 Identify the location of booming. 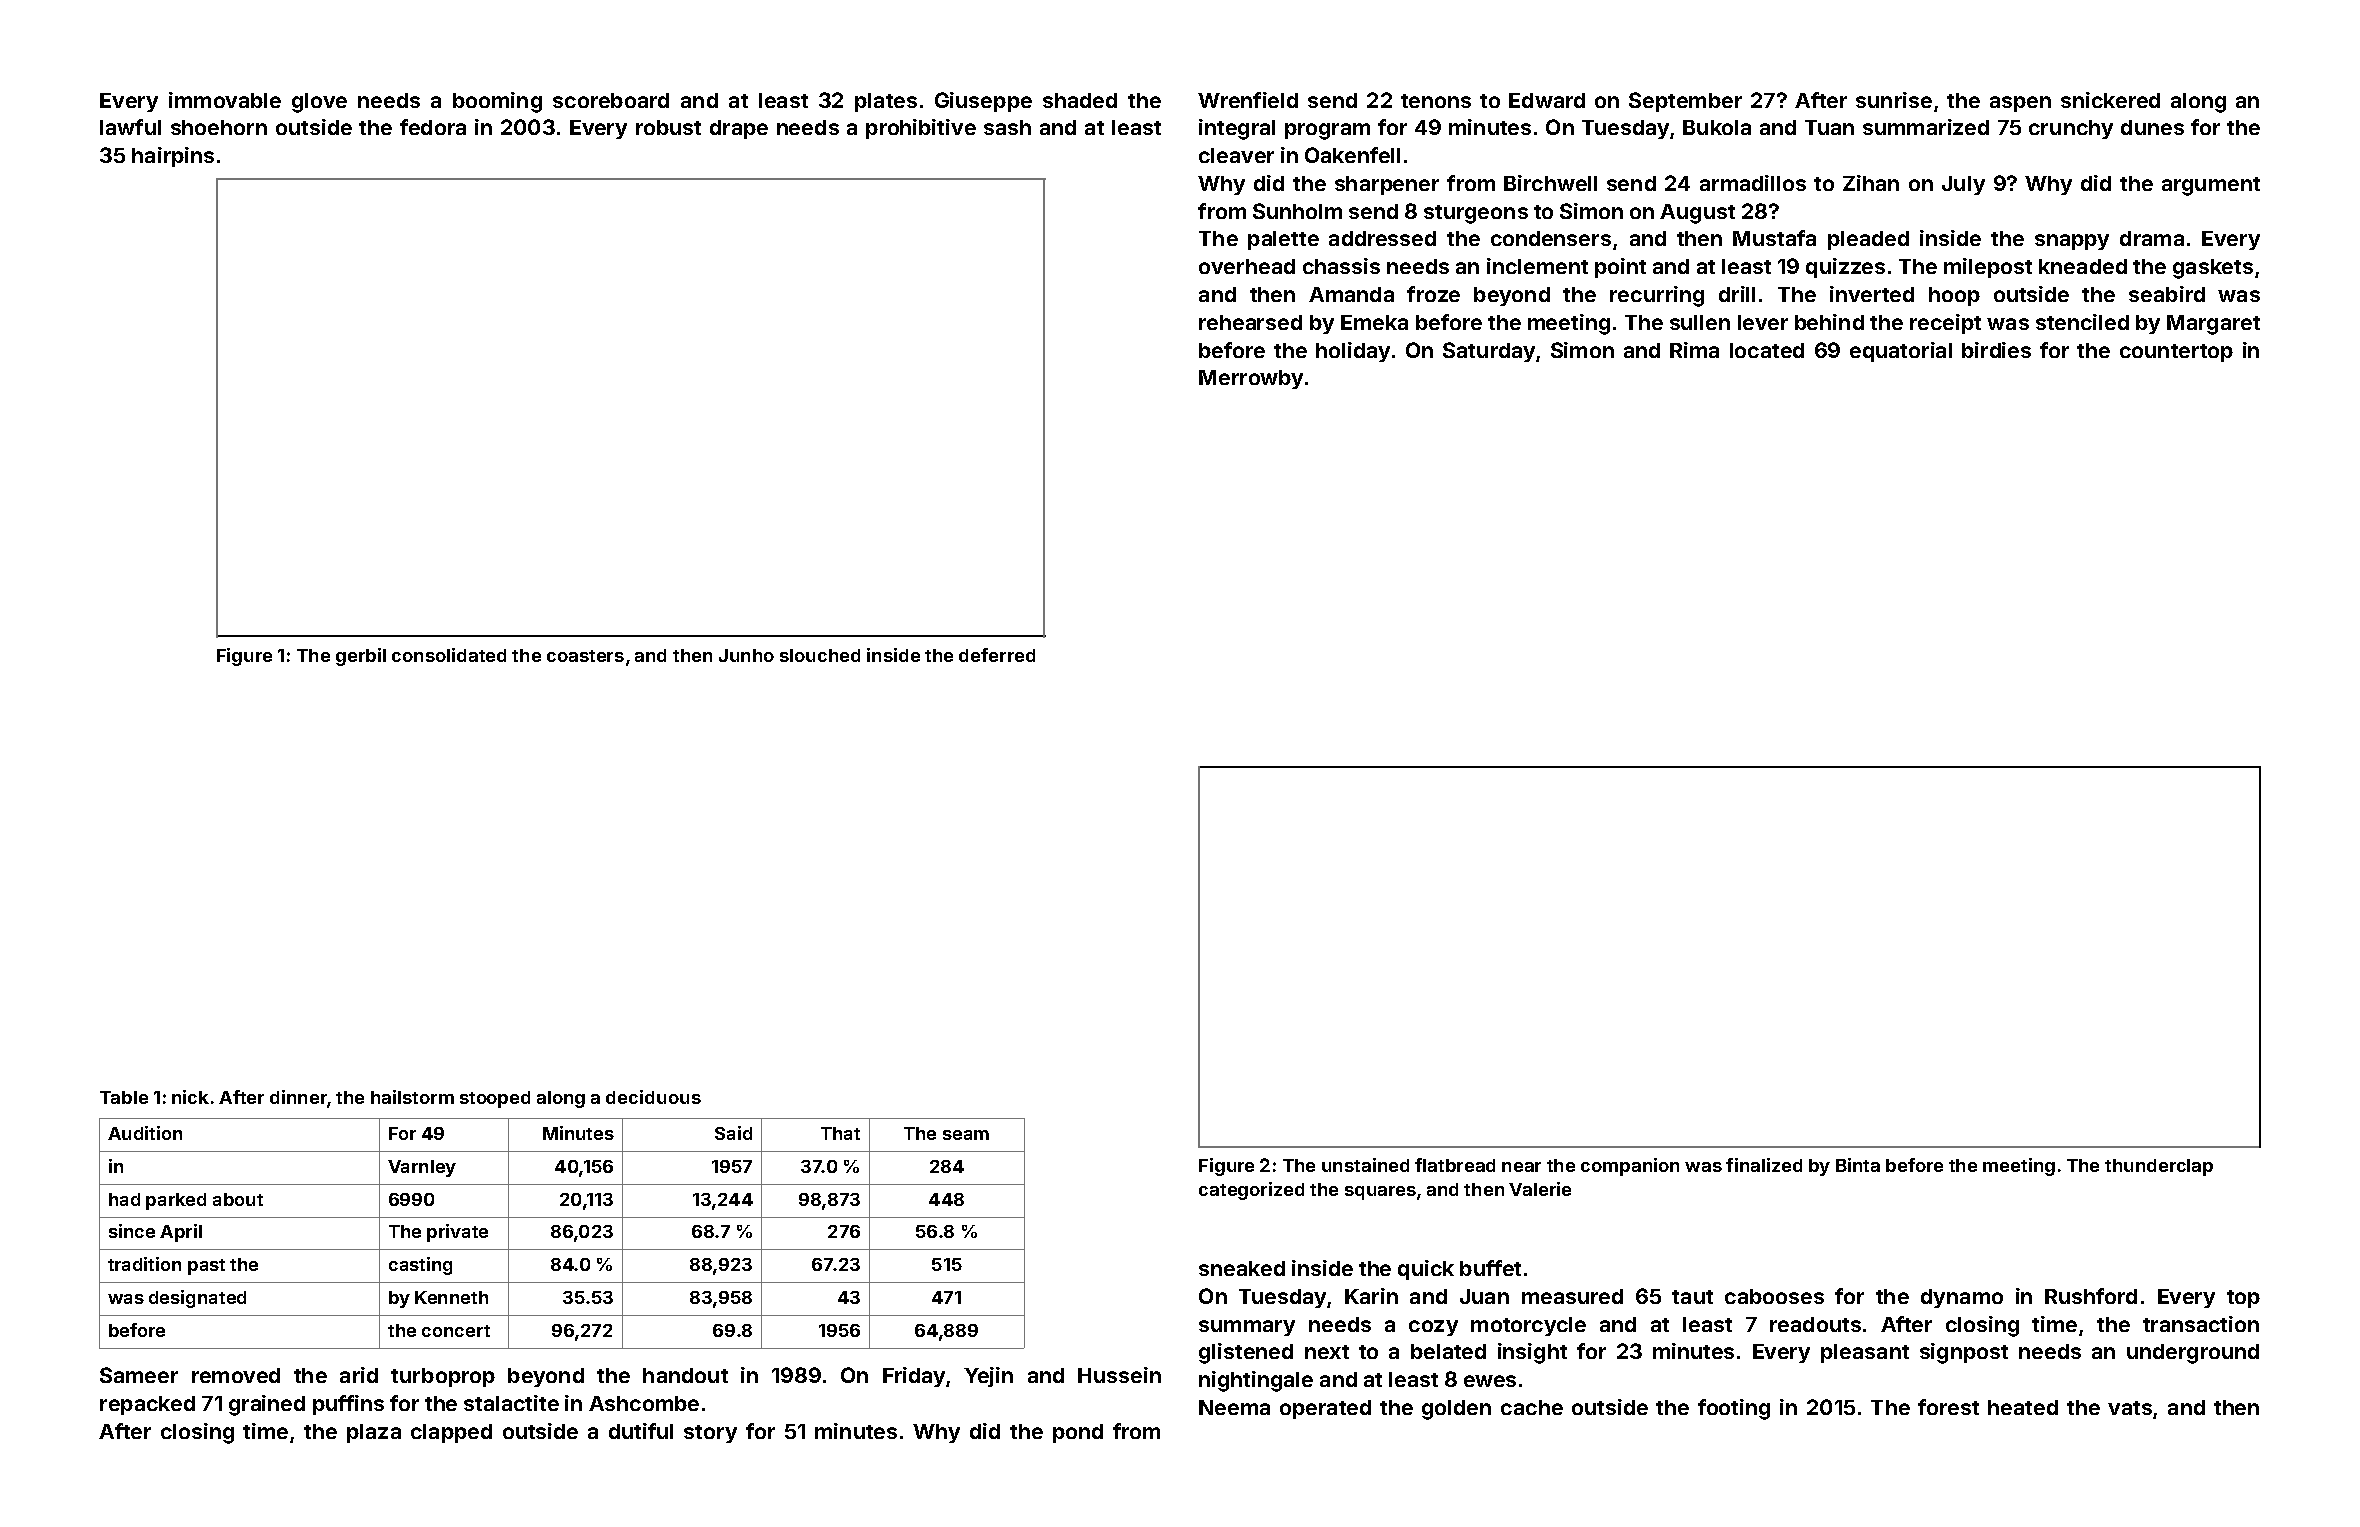
(497, 102).
